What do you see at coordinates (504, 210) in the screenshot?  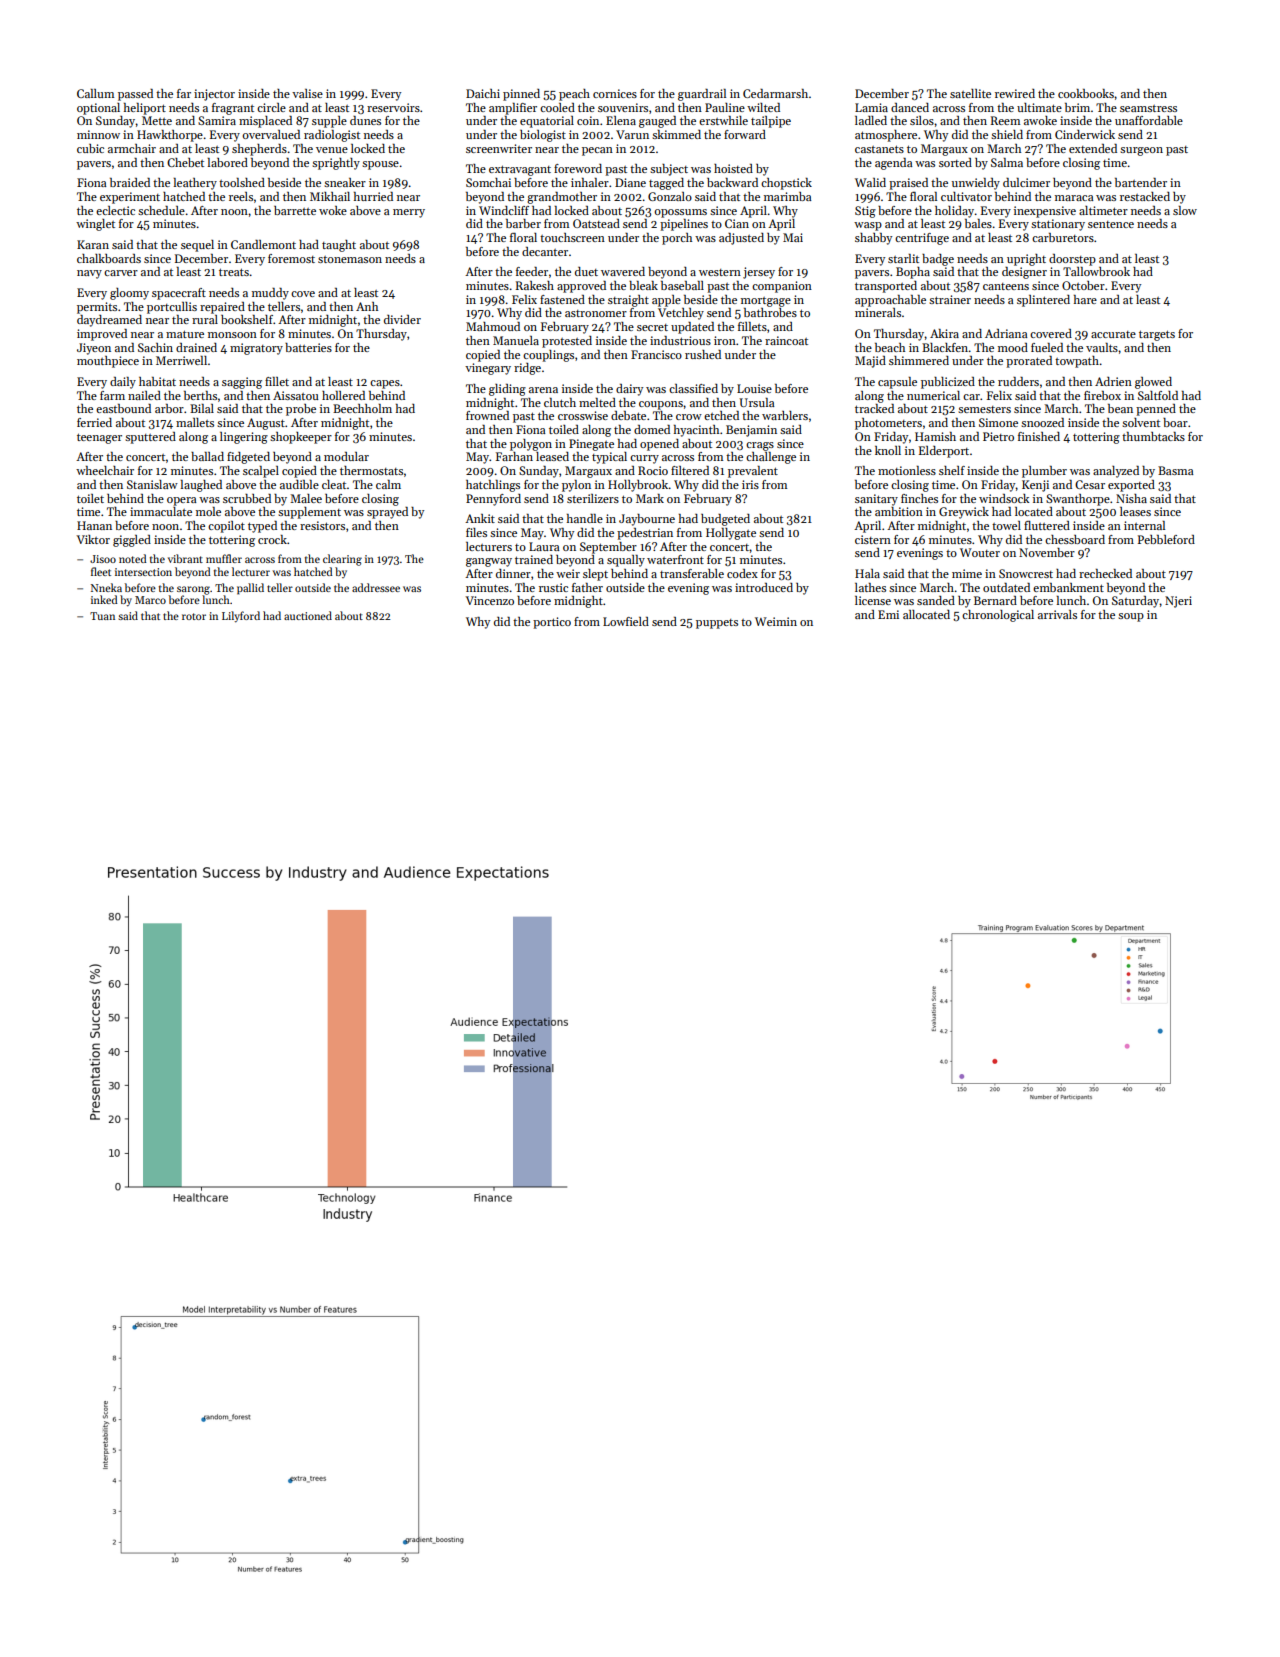 I see `Windcliff` at bounding box center [504, 210].
